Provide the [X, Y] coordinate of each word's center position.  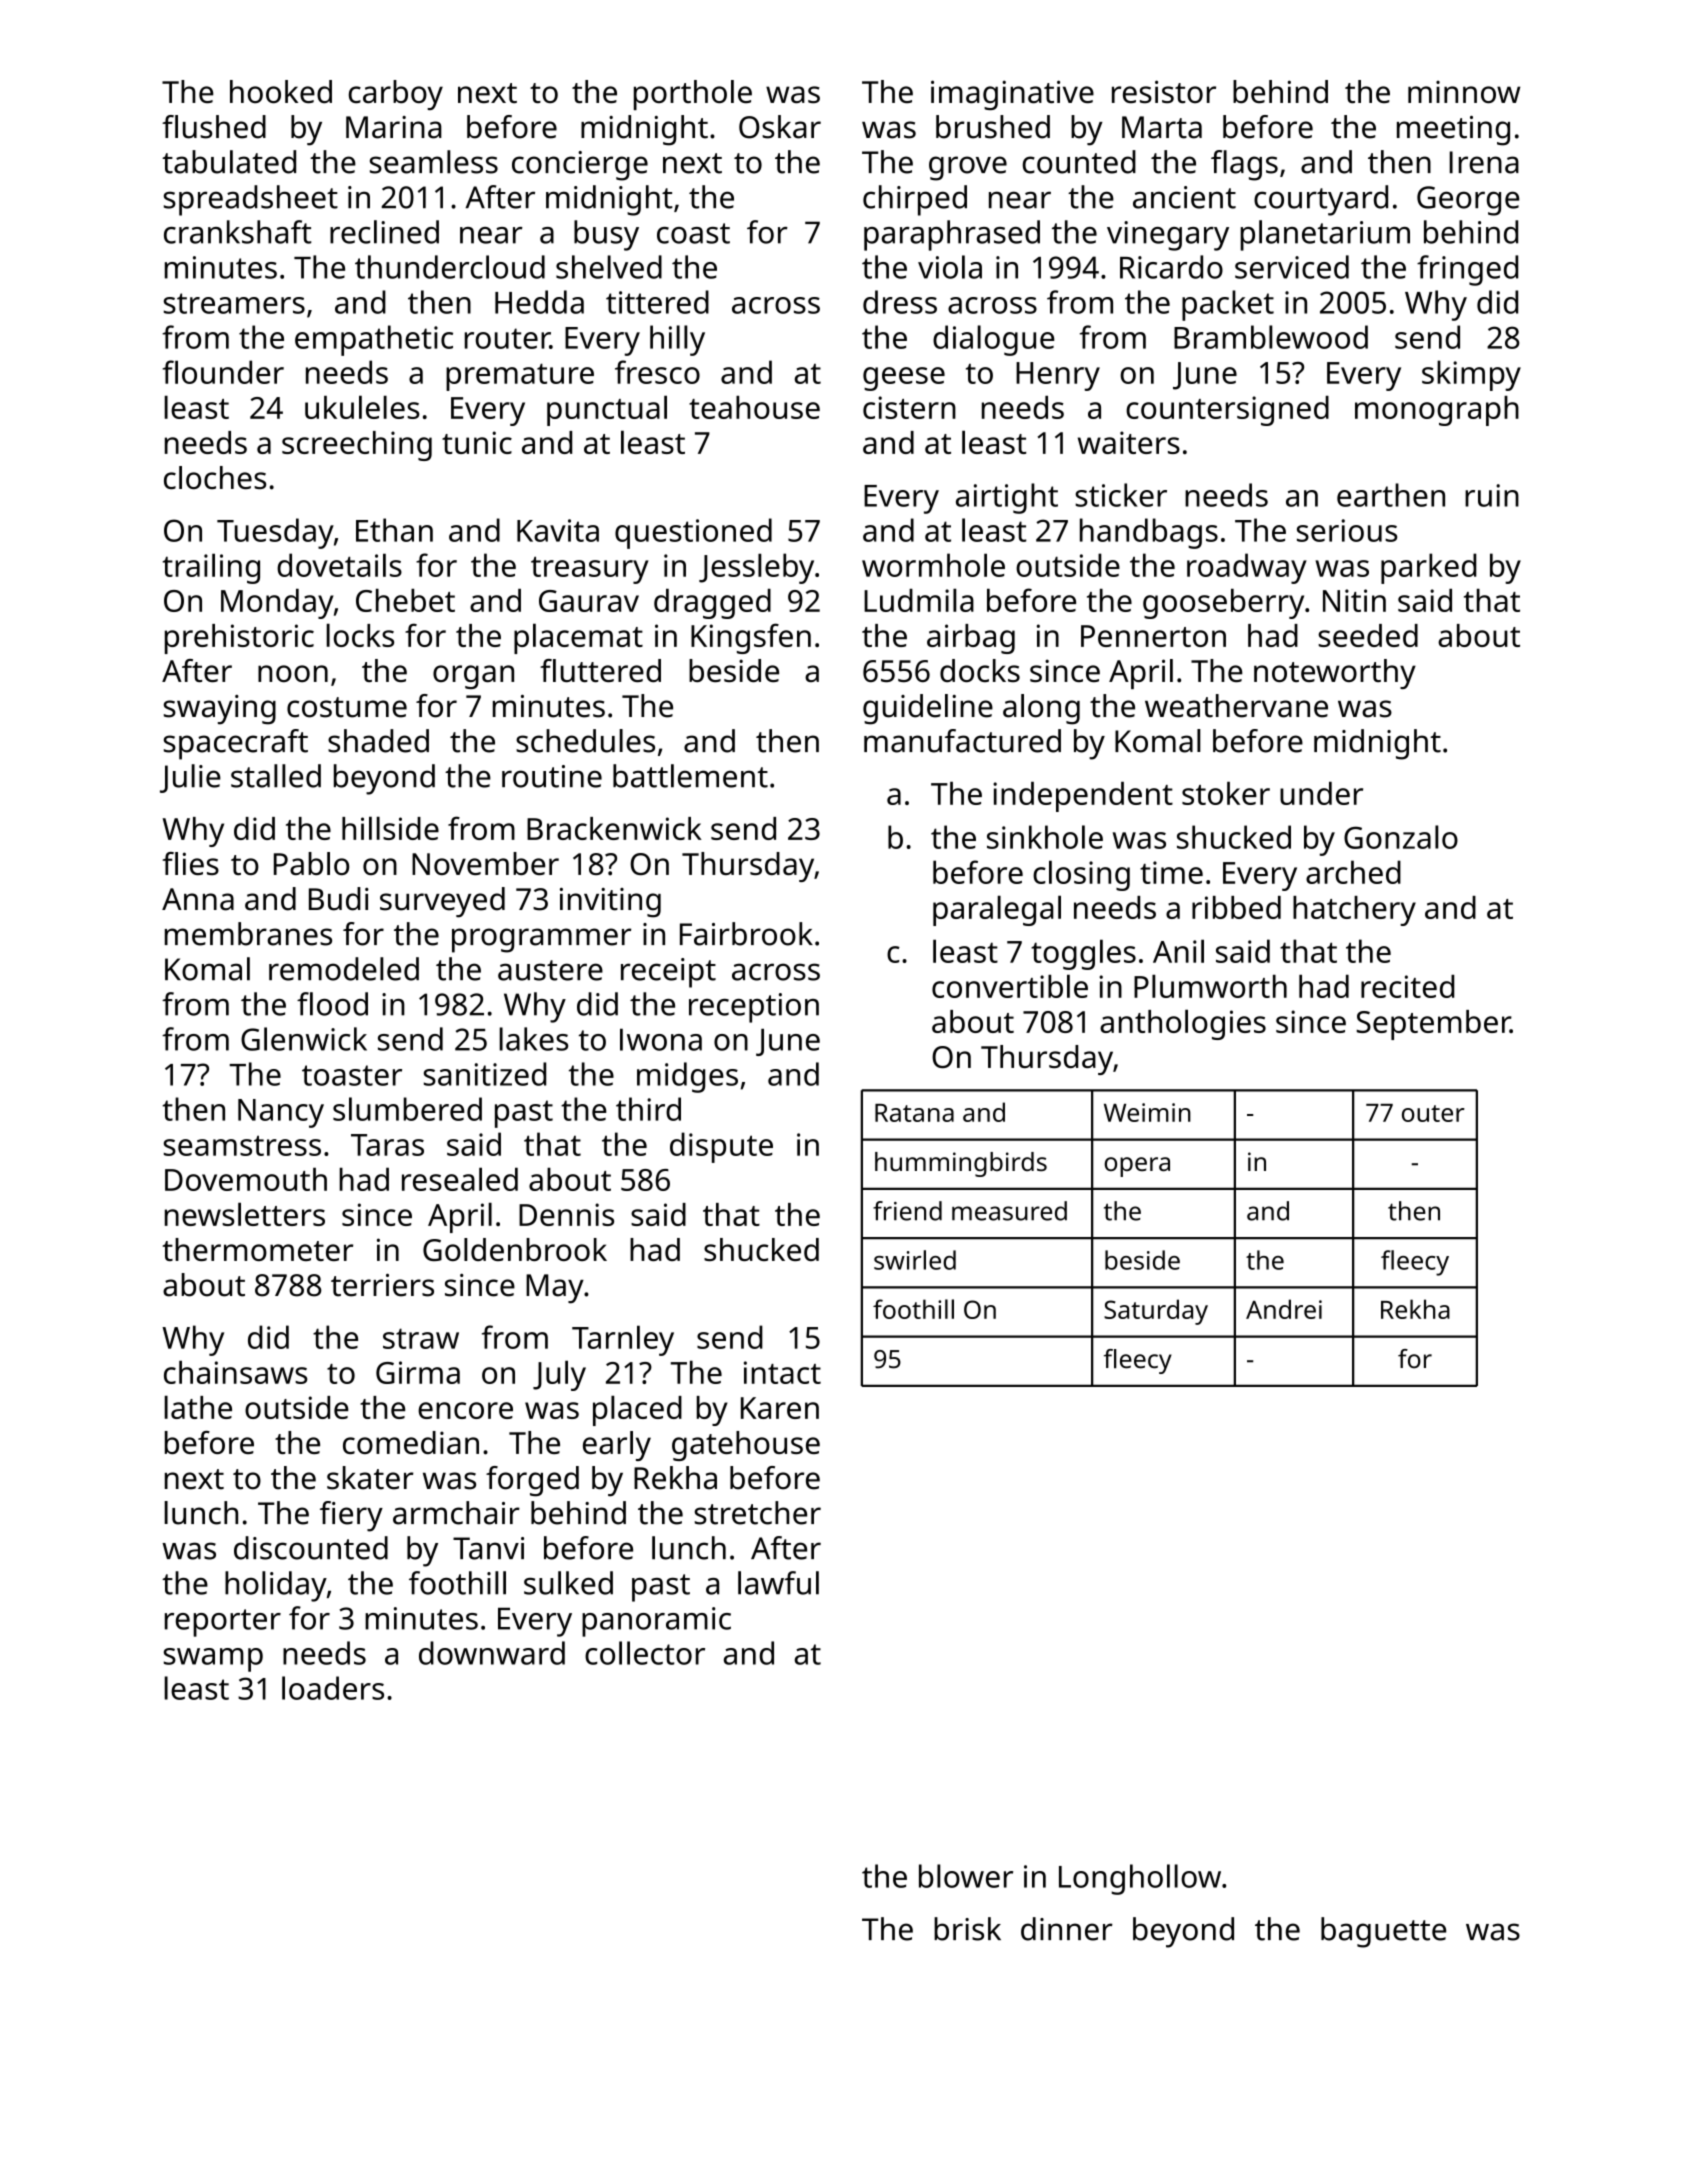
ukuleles [362, 407]
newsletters [245, 1214]
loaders [333, 1688]
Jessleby [756, 568]
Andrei [1284, 1309]
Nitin [1354, 600]
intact [782, 1372]
